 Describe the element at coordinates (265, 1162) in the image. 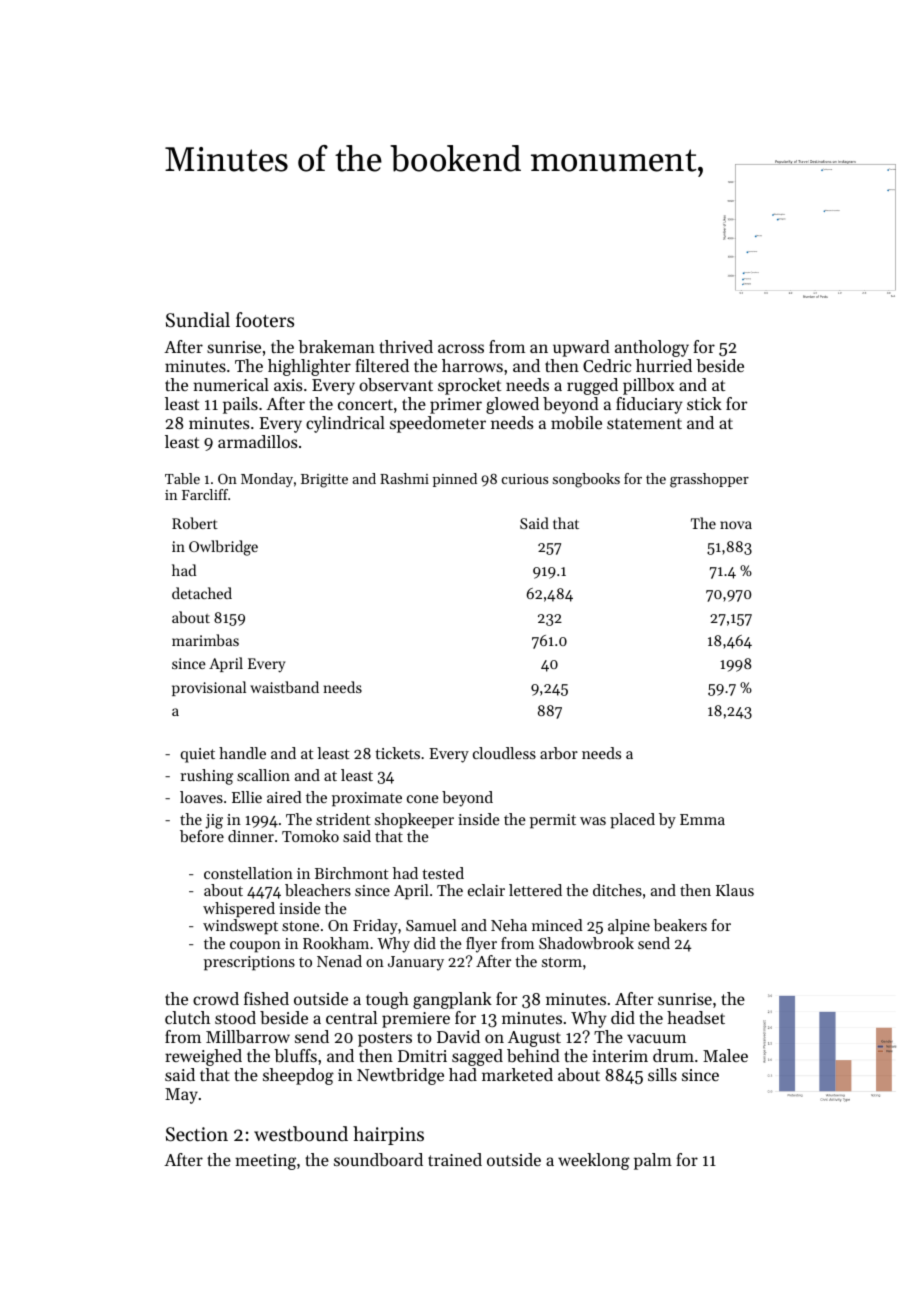

I see `meeting` at that location.
